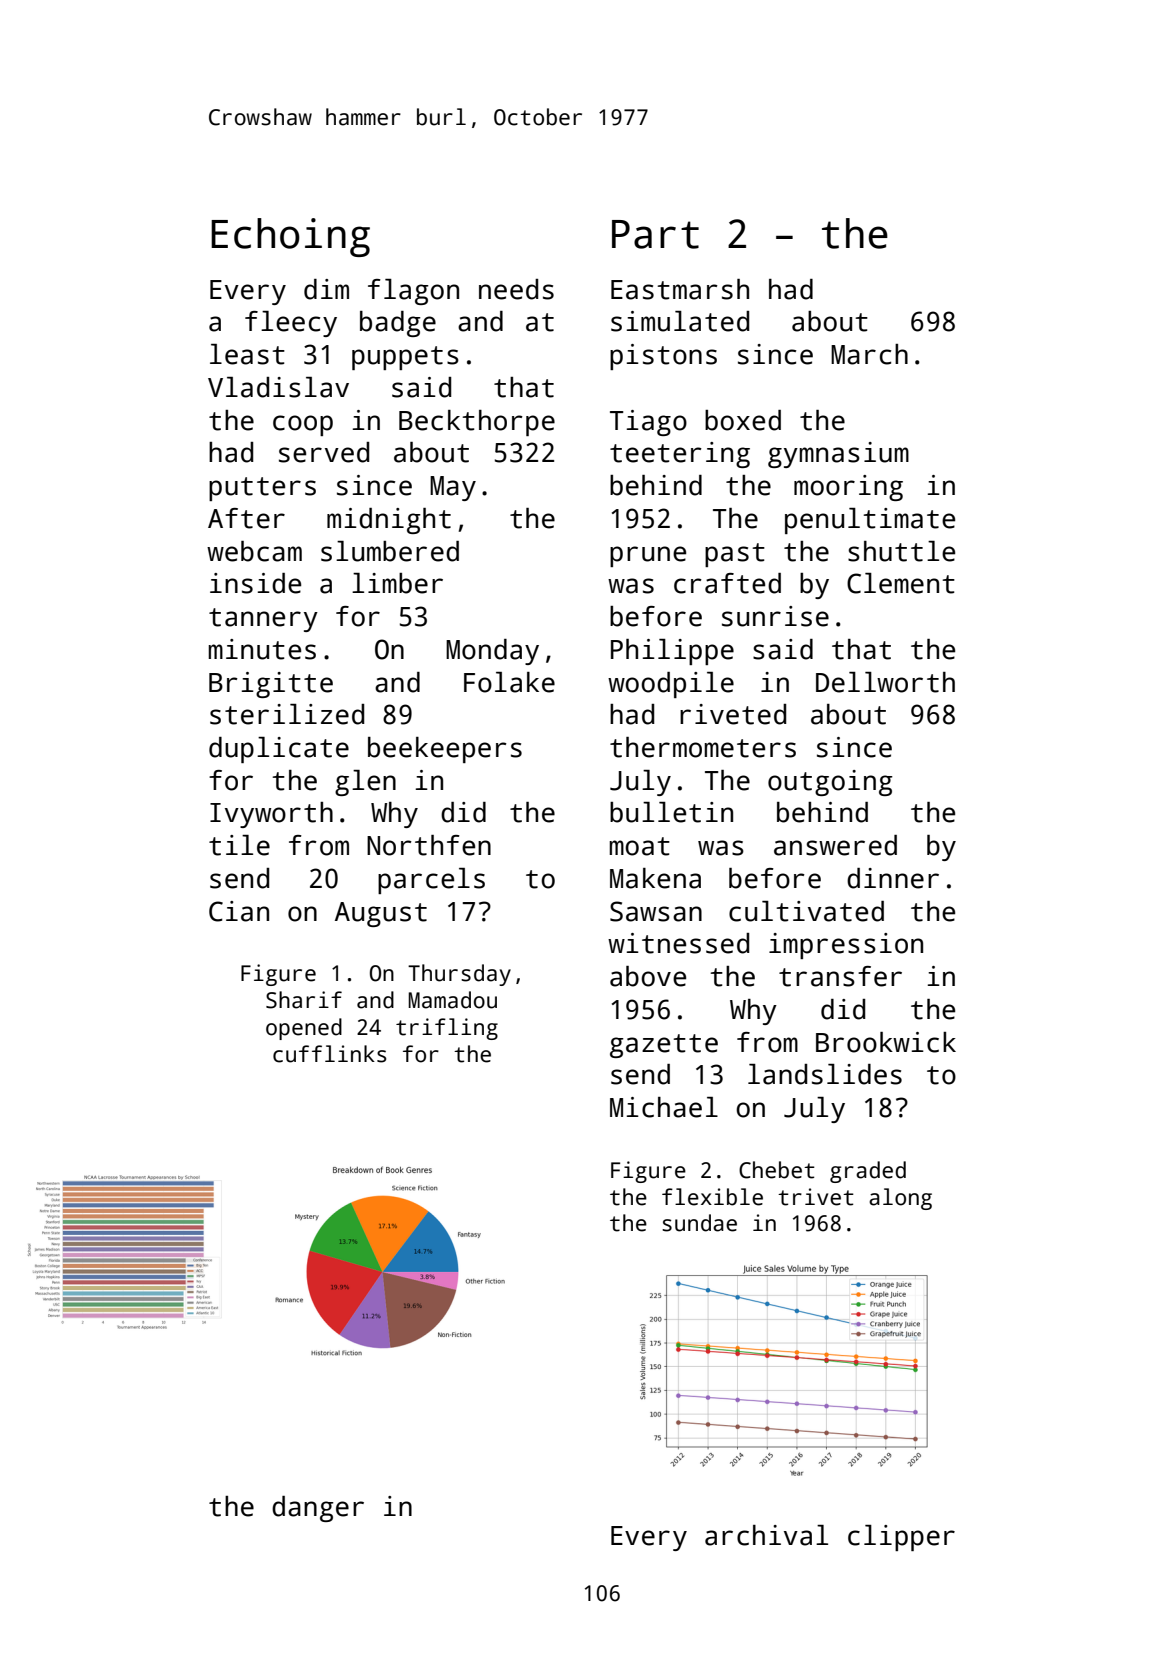  What do you see at coordinates (712, 1197) in the document?
I see `flexible` at bounding box center [712, 1197].
